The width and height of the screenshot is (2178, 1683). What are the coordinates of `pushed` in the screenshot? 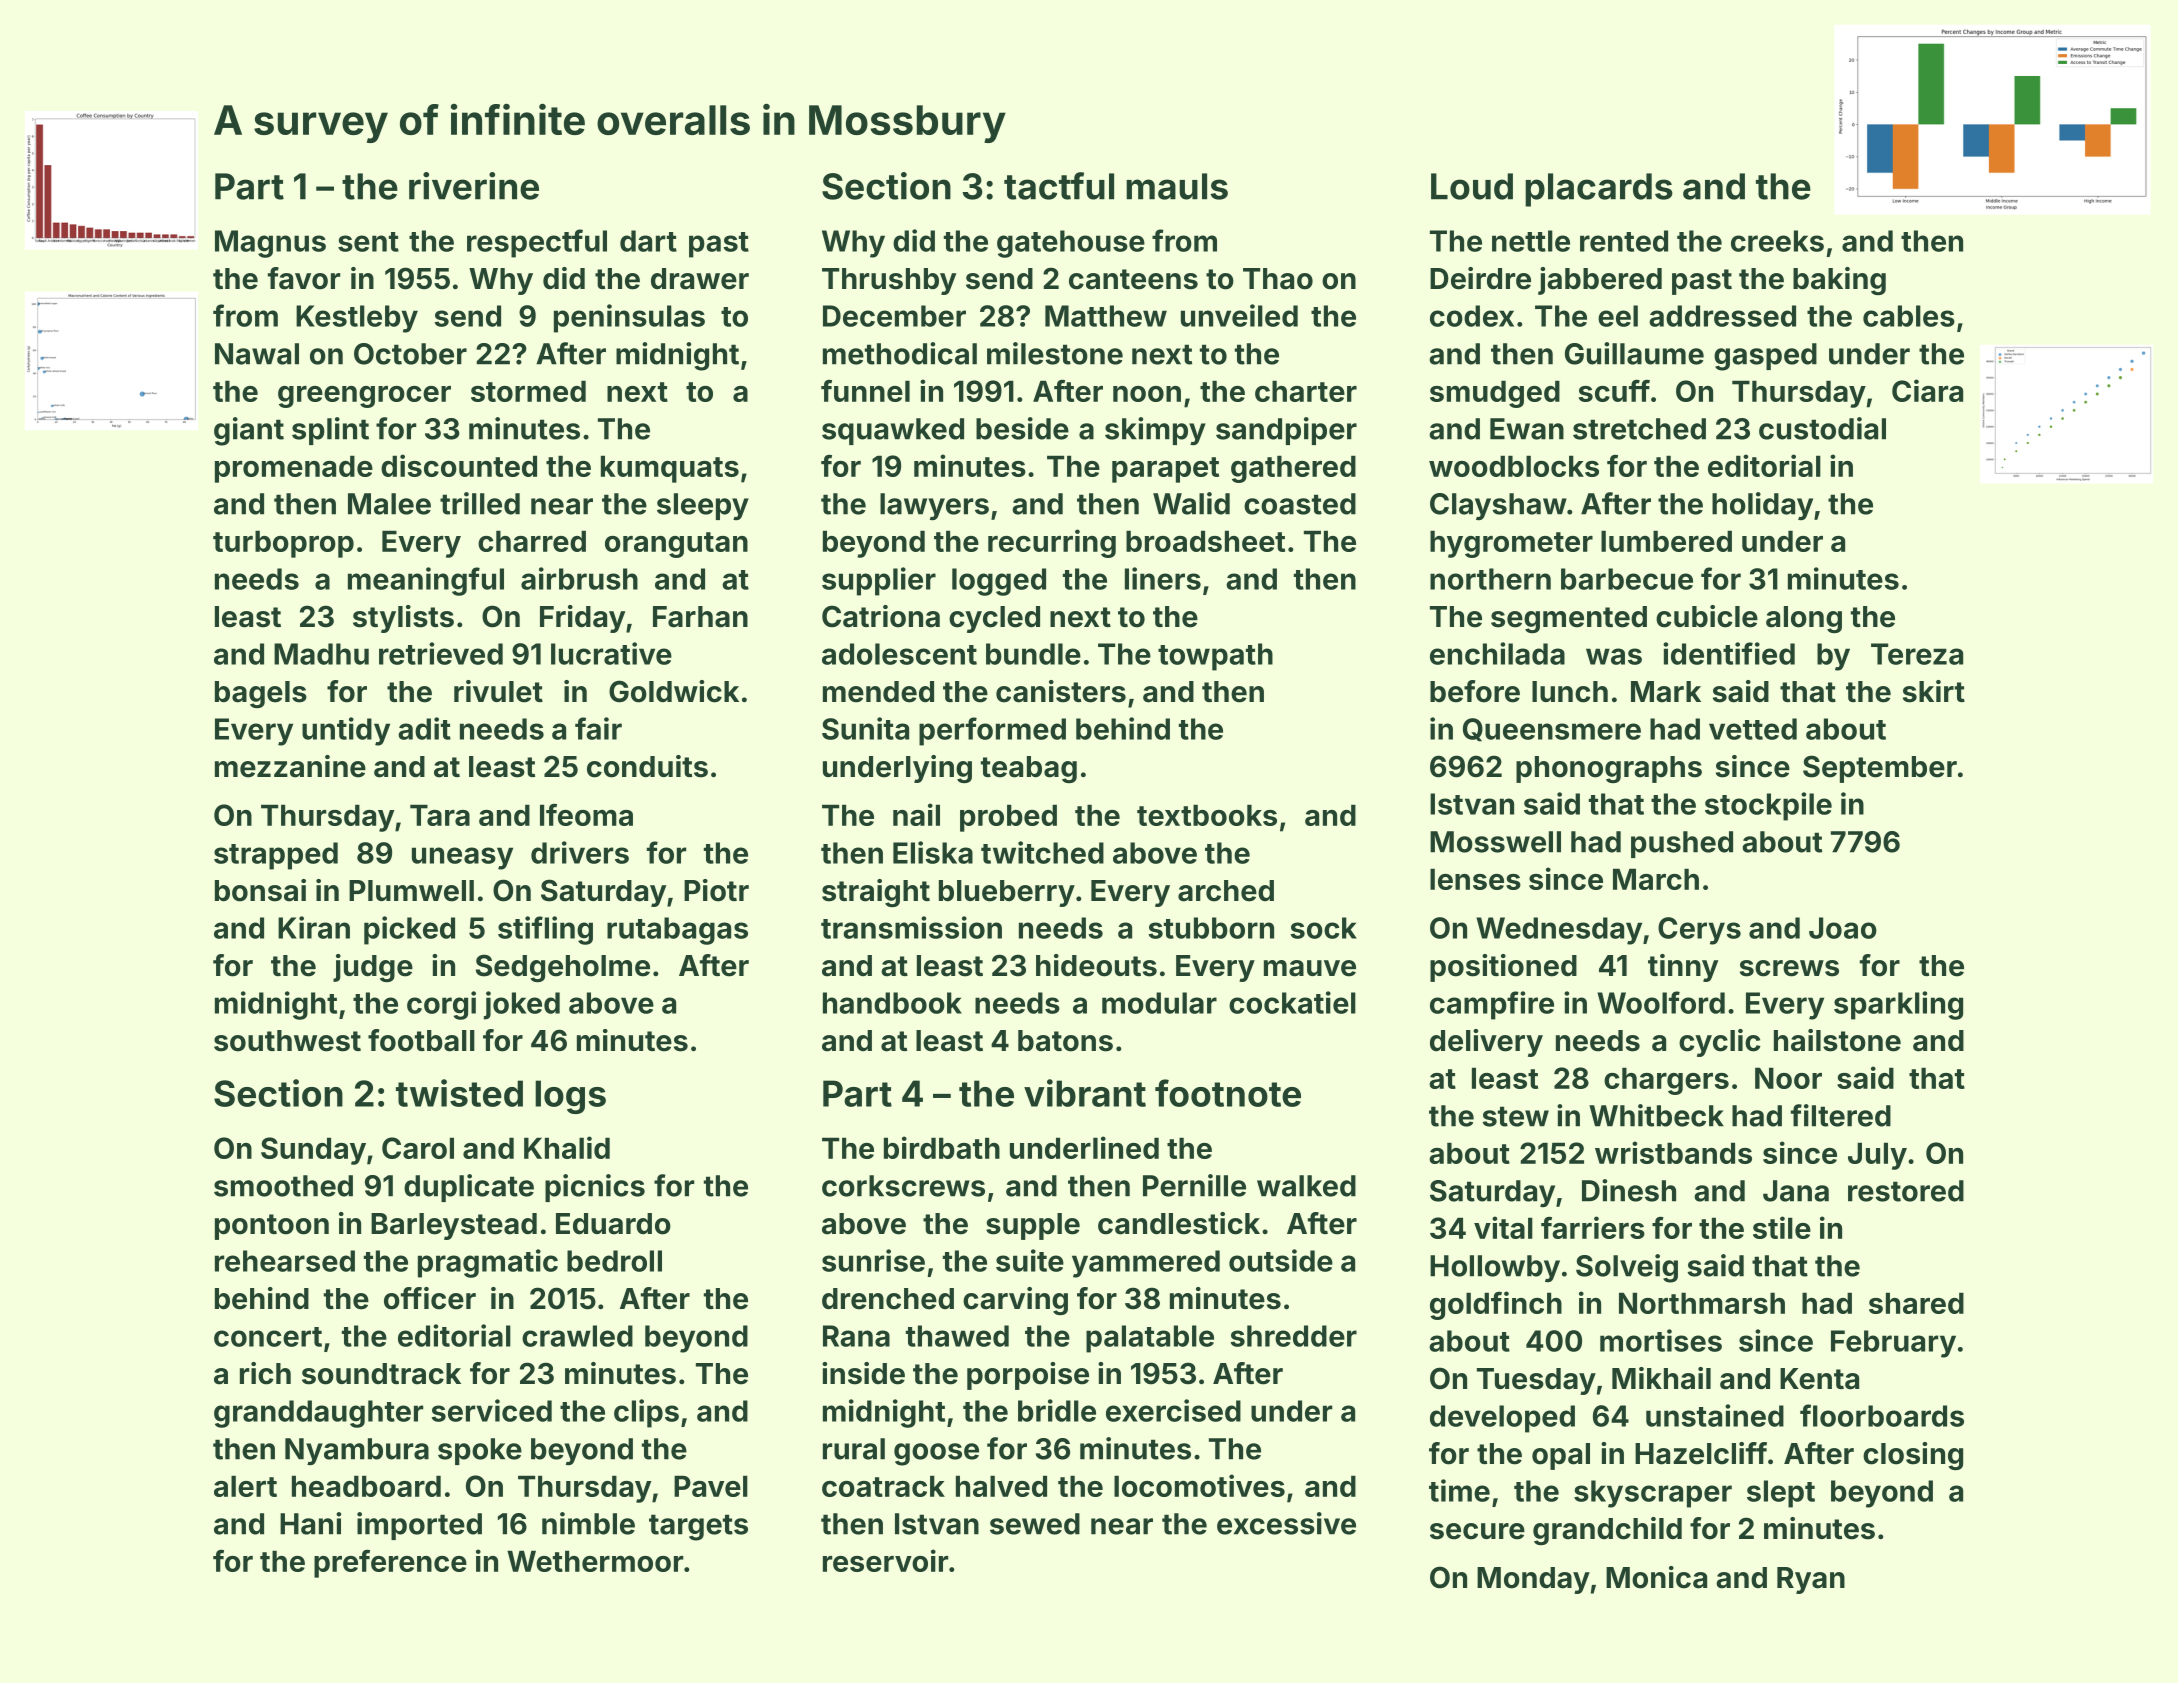 It's located at (1682, 844).
